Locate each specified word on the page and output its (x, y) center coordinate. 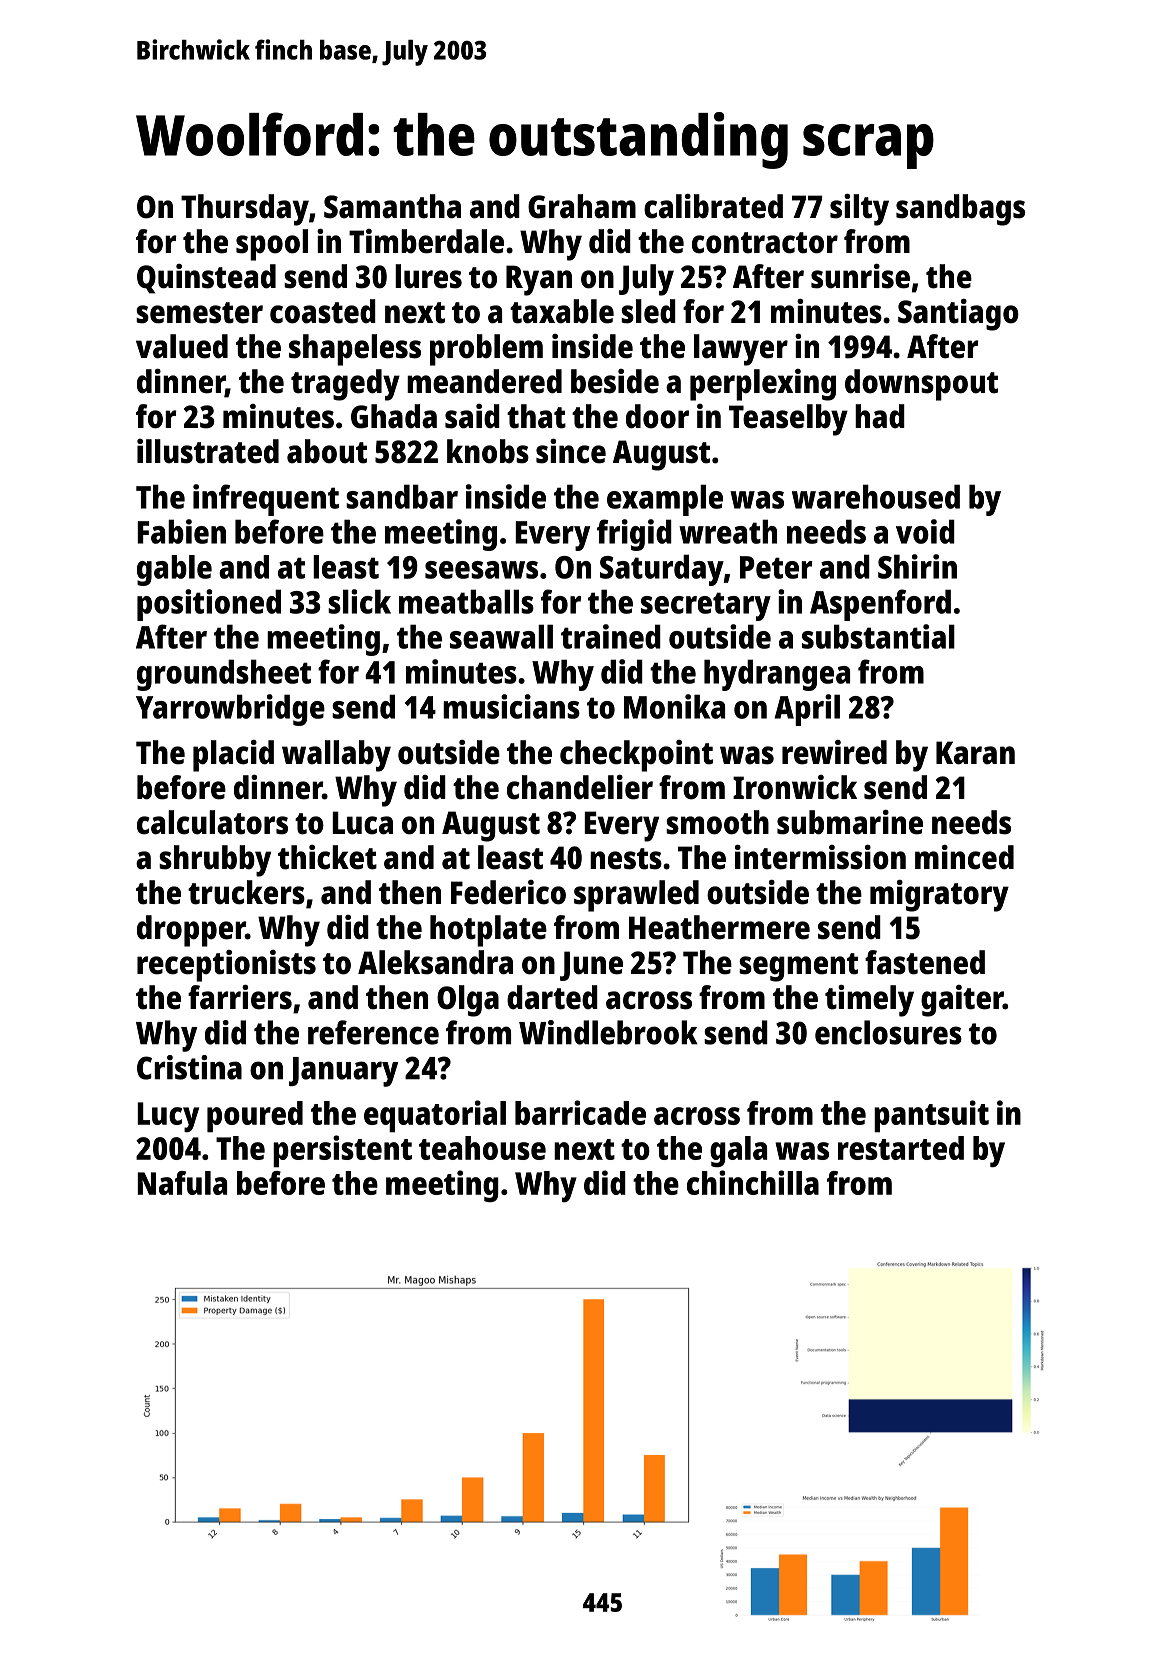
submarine (850, 822)
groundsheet (224, 675)
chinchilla (753, 1182)
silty (859, 210)
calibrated (713, 206)
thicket (327, 857)
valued (182, 346)
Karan (975, 753)
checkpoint (636, 756)
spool (272, 245)
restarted (901, 1148)
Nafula (182, 1183)
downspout (921, 385)
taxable (562, 311)
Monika (674, 706)
